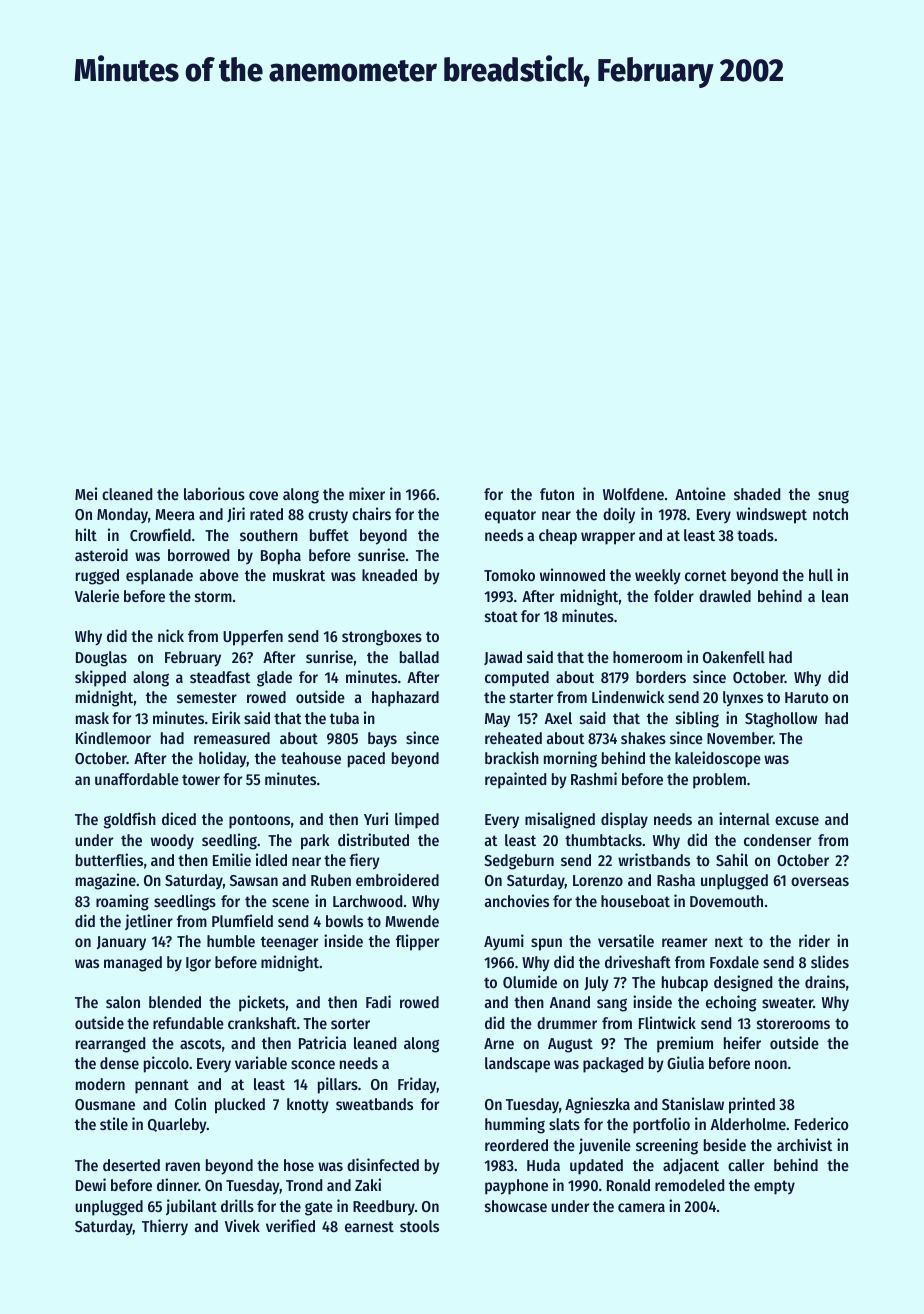 The image size is (924, 1314). What do you see at coordinates (175, 514) in the page?
I see `Meera` at bounding box center [175, 514].
